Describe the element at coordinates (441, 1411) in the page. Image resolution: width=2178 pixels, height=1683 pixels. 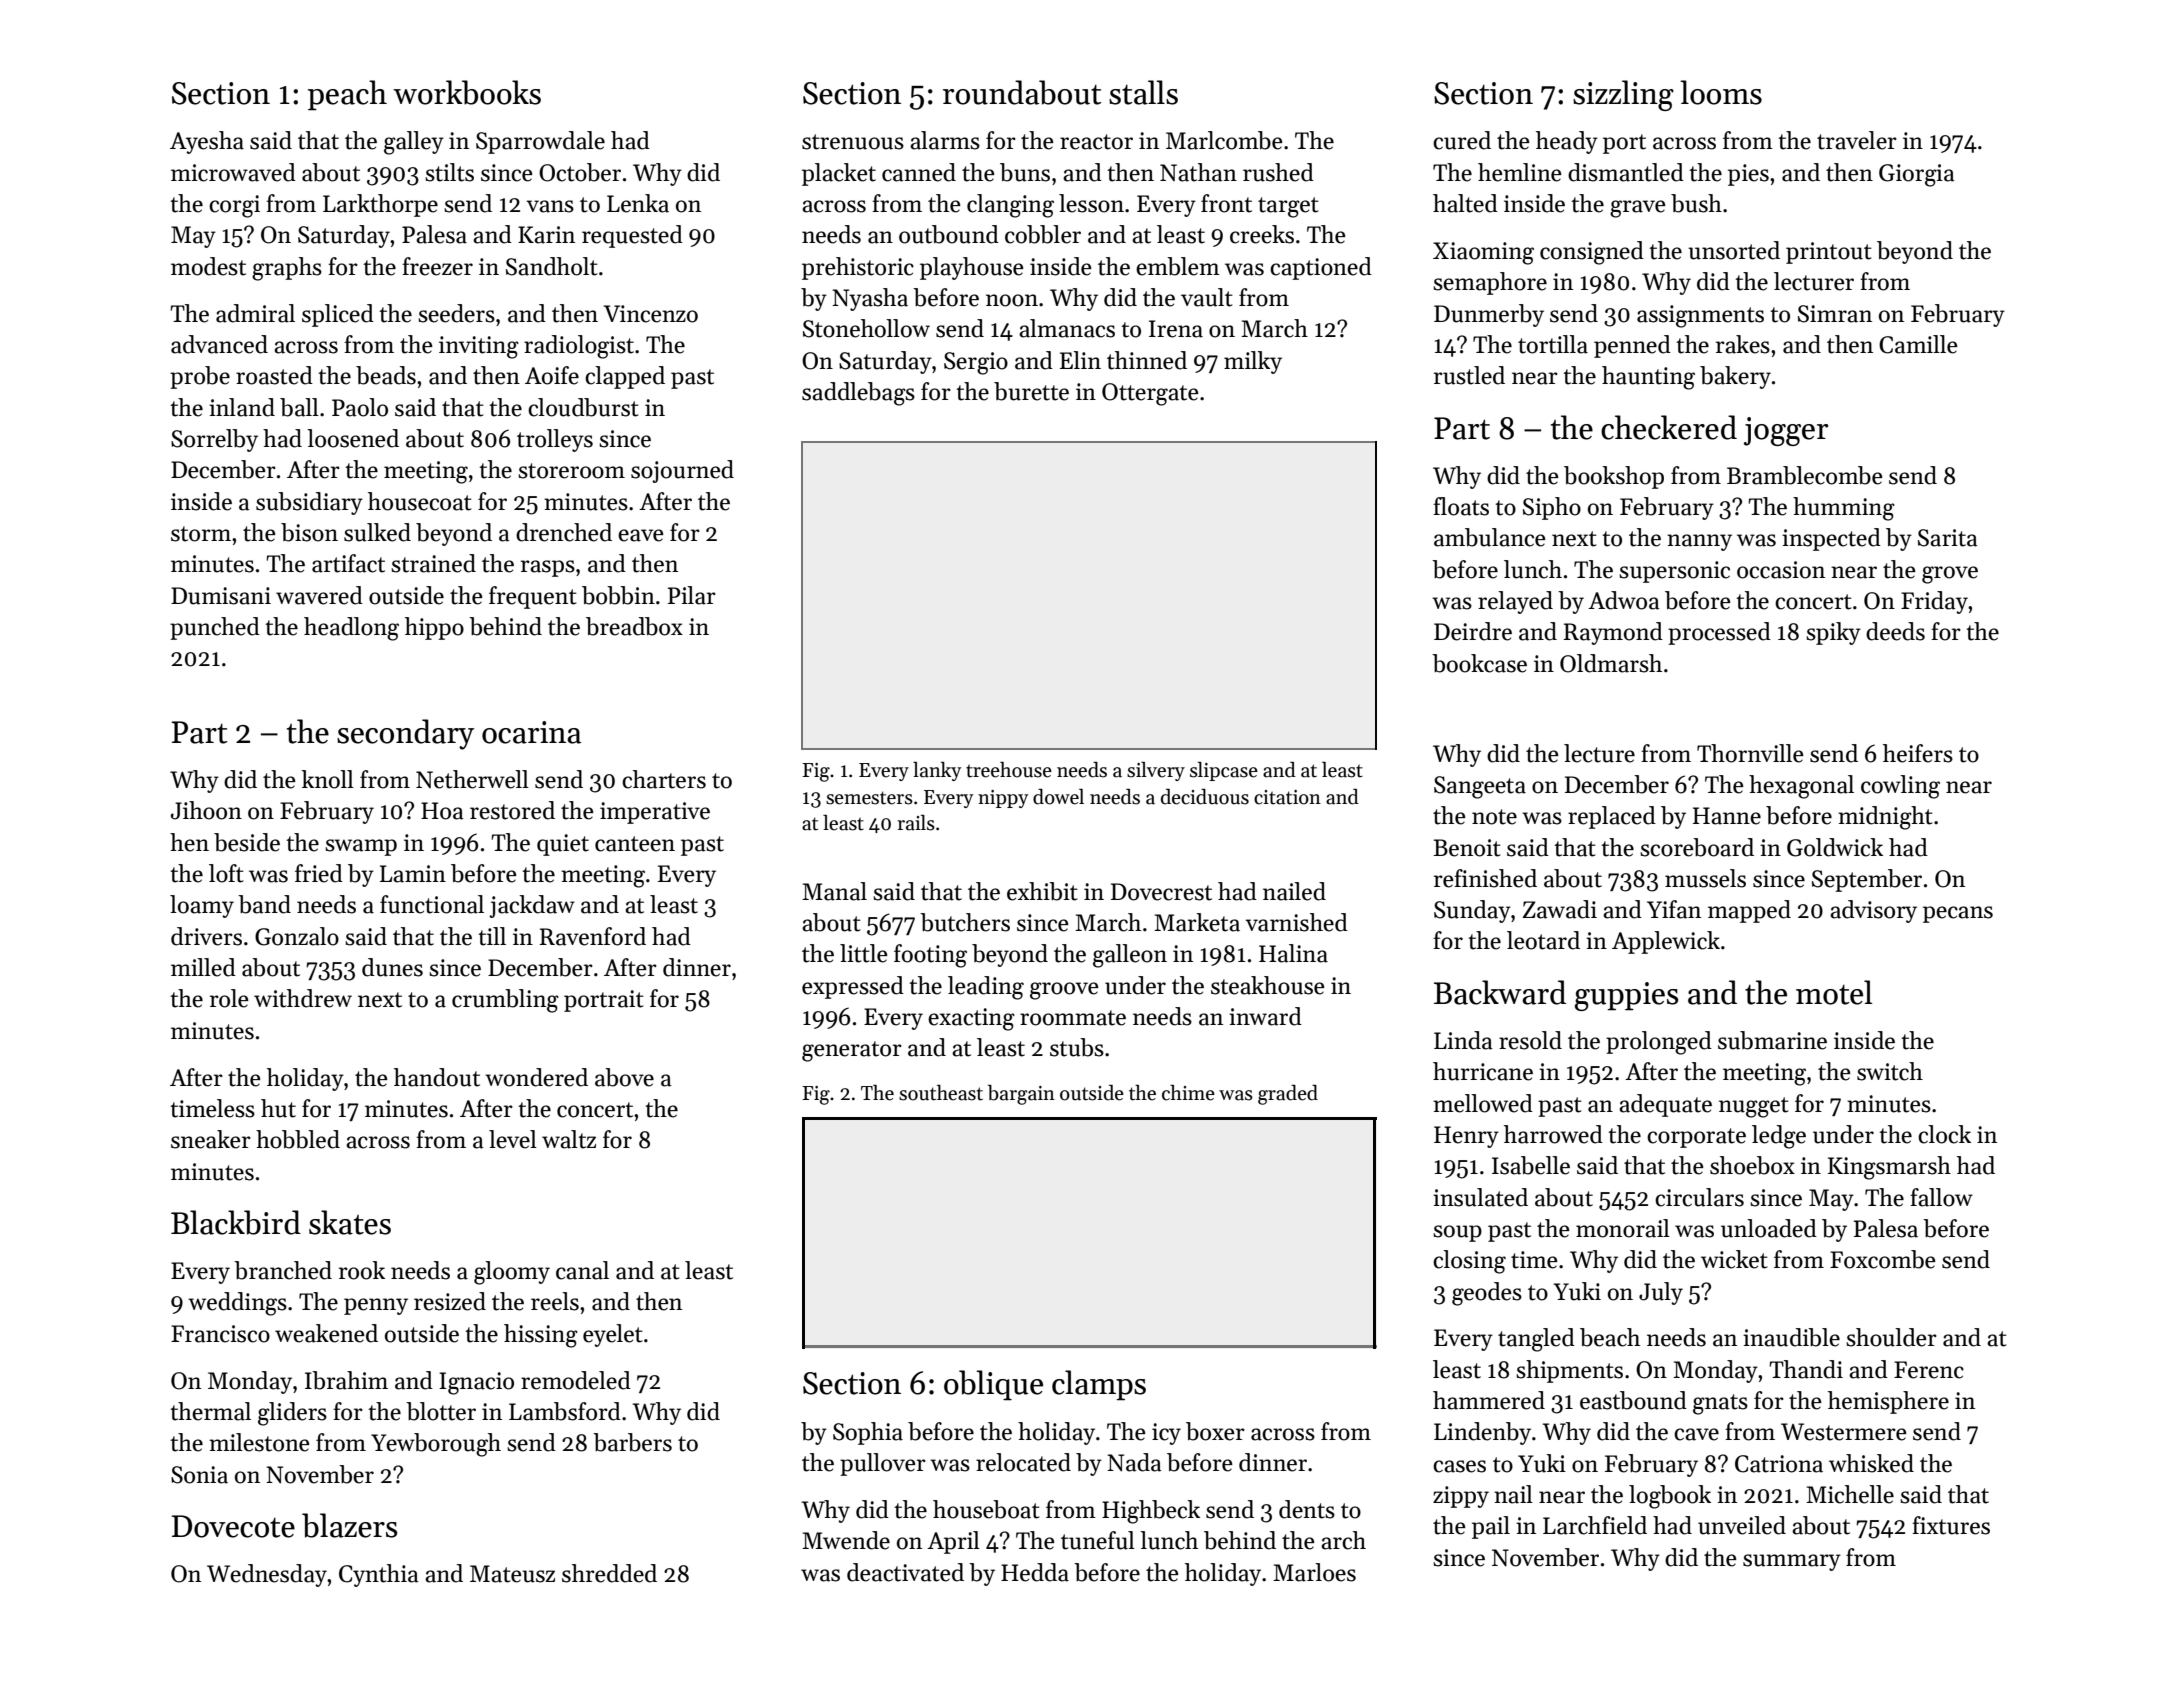
I see `blotter` at that location.
